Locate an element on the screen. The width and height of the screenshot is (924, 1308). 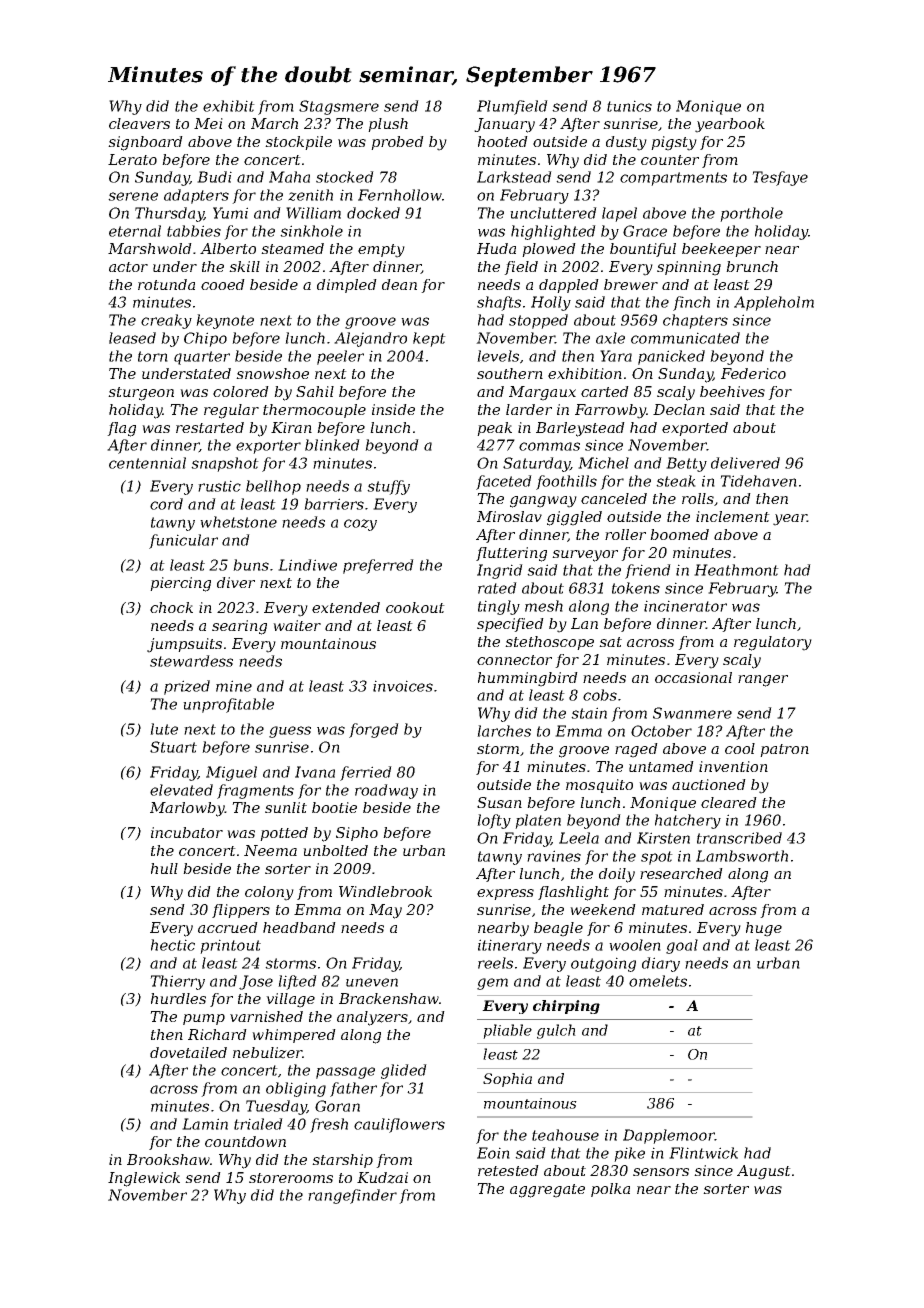
Tidehaven is located at coordinates (758, 481).
